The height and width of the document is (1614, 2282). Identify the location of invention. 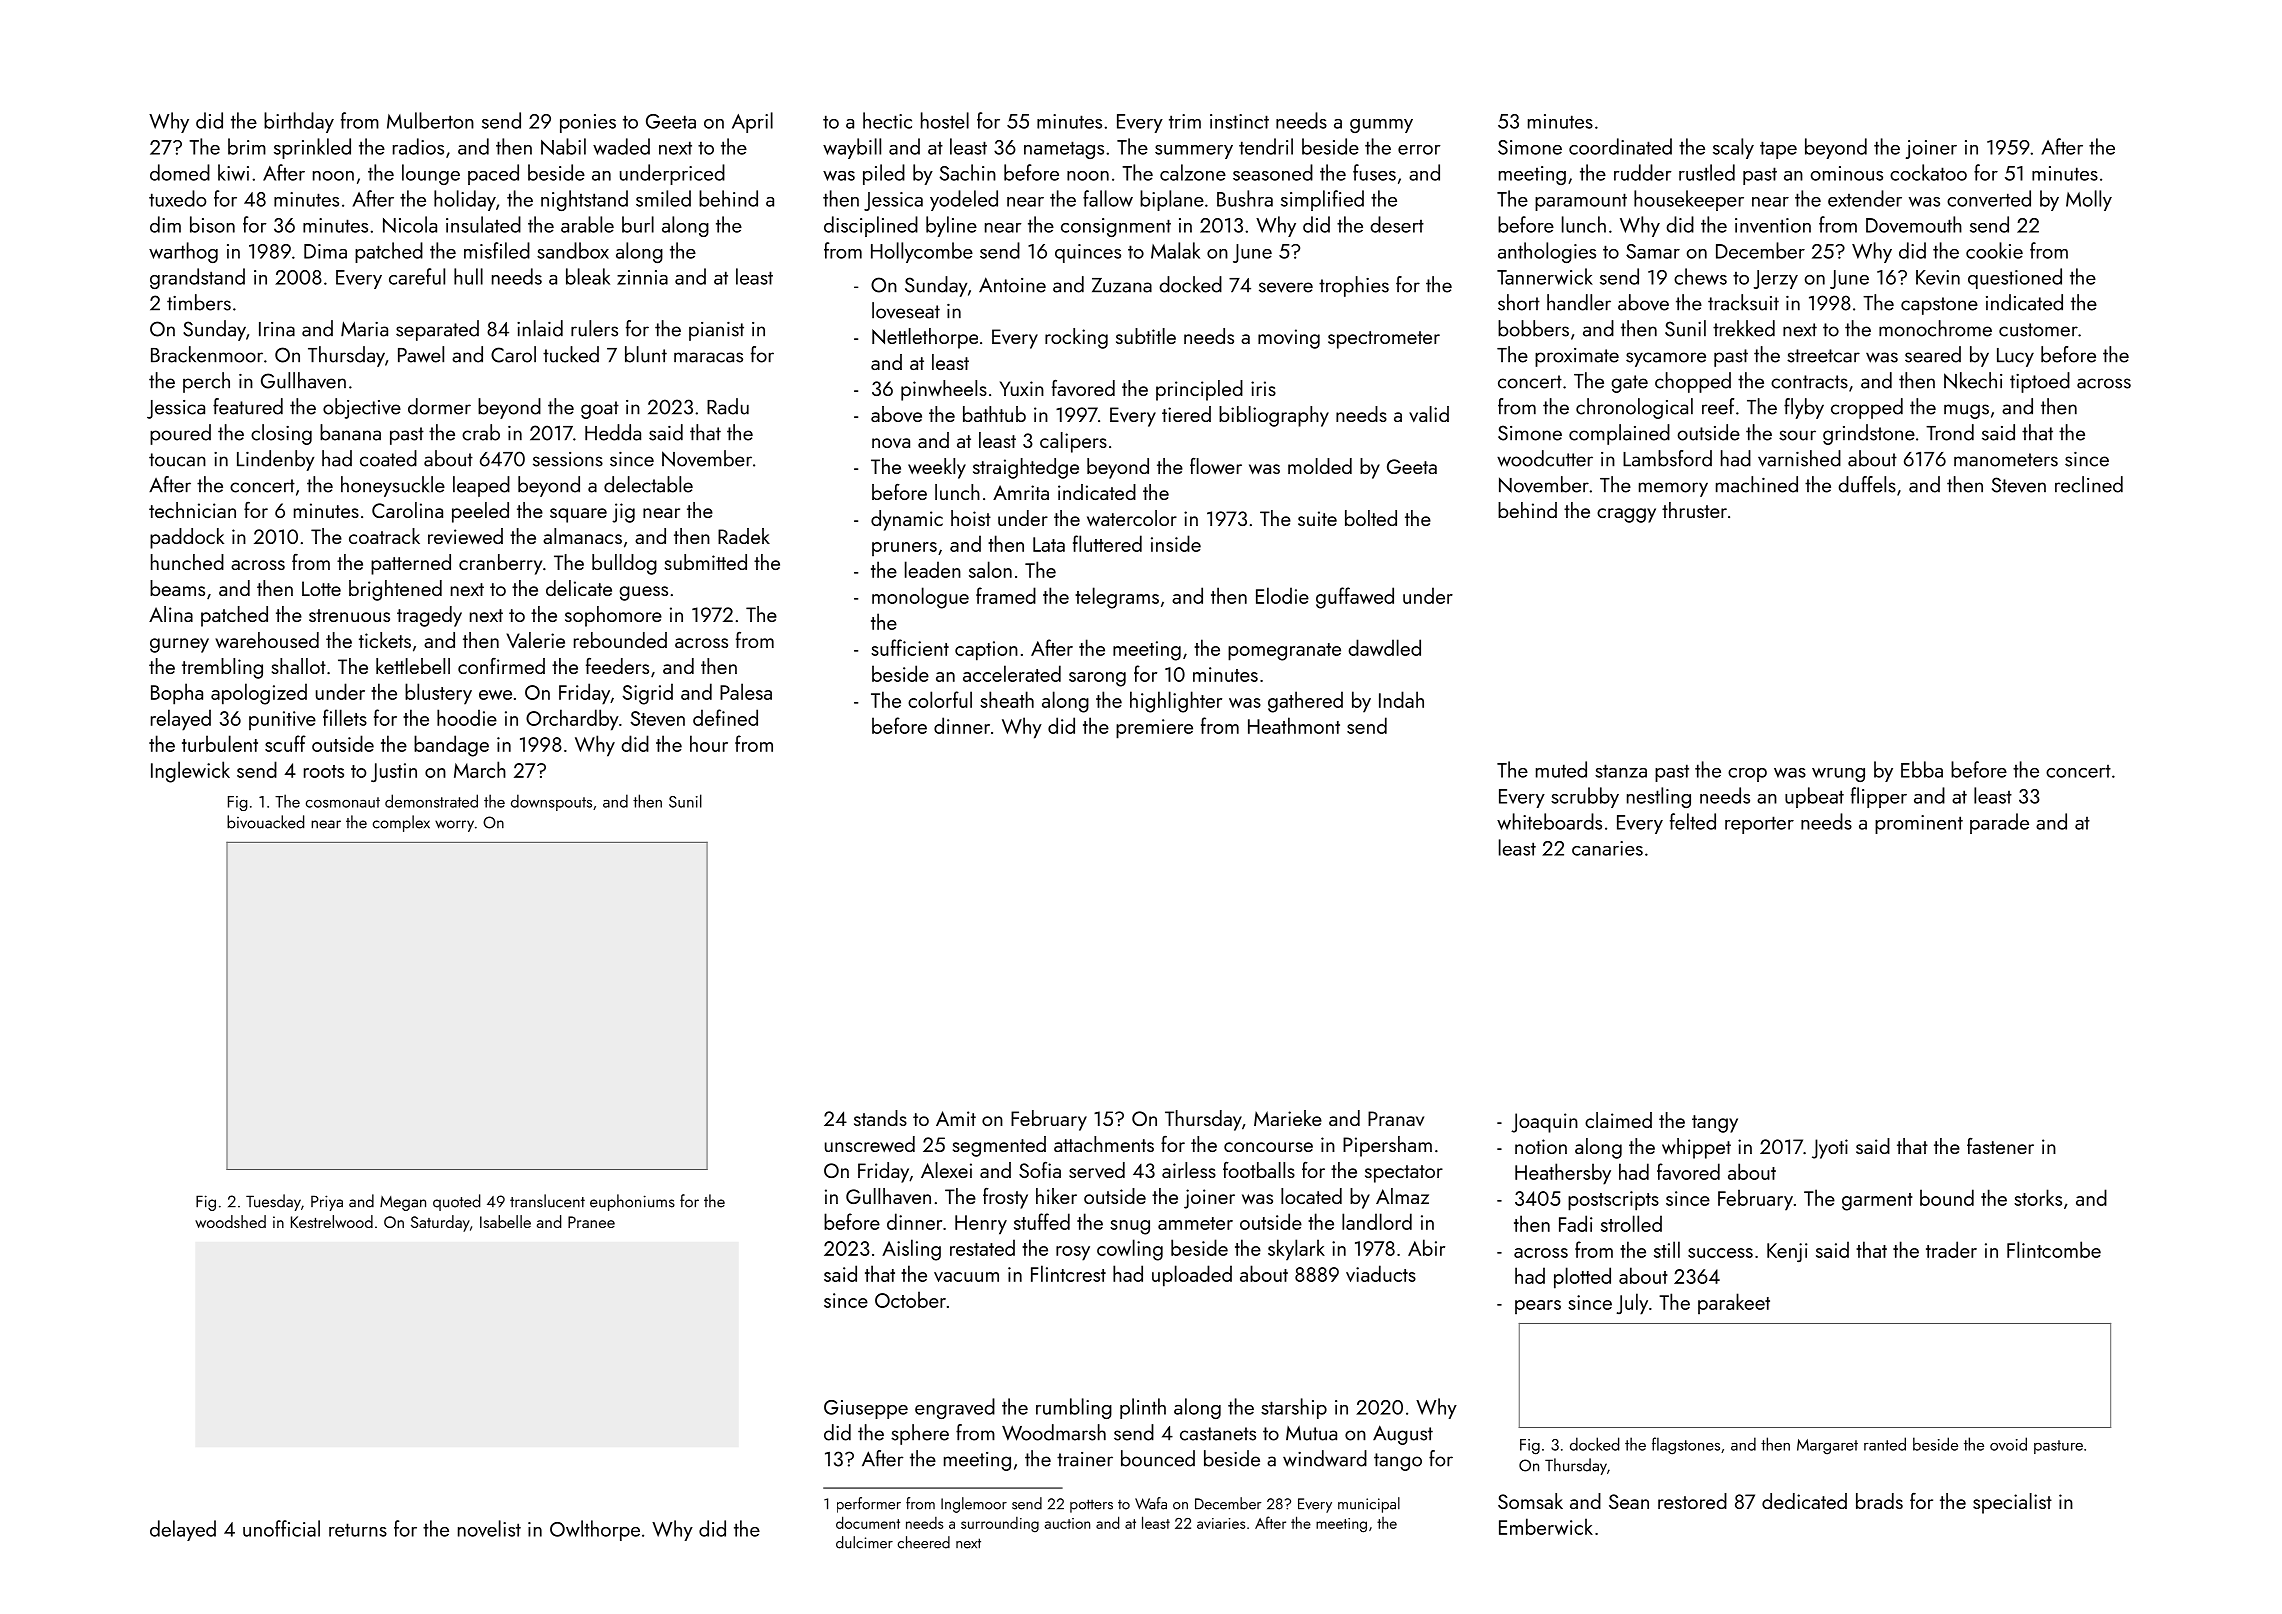
(1773, 225).
